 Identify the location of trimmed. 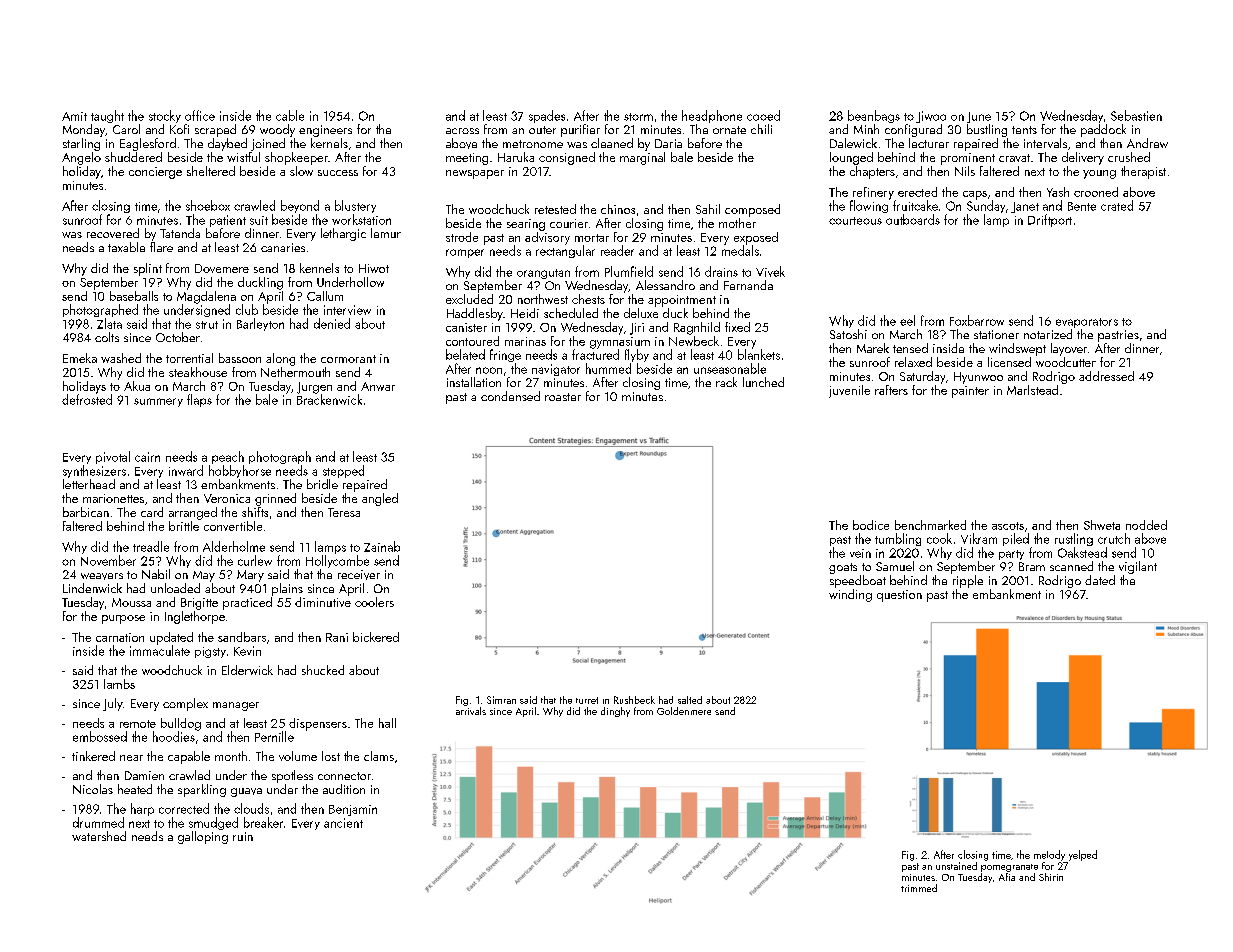
(919, 888).
